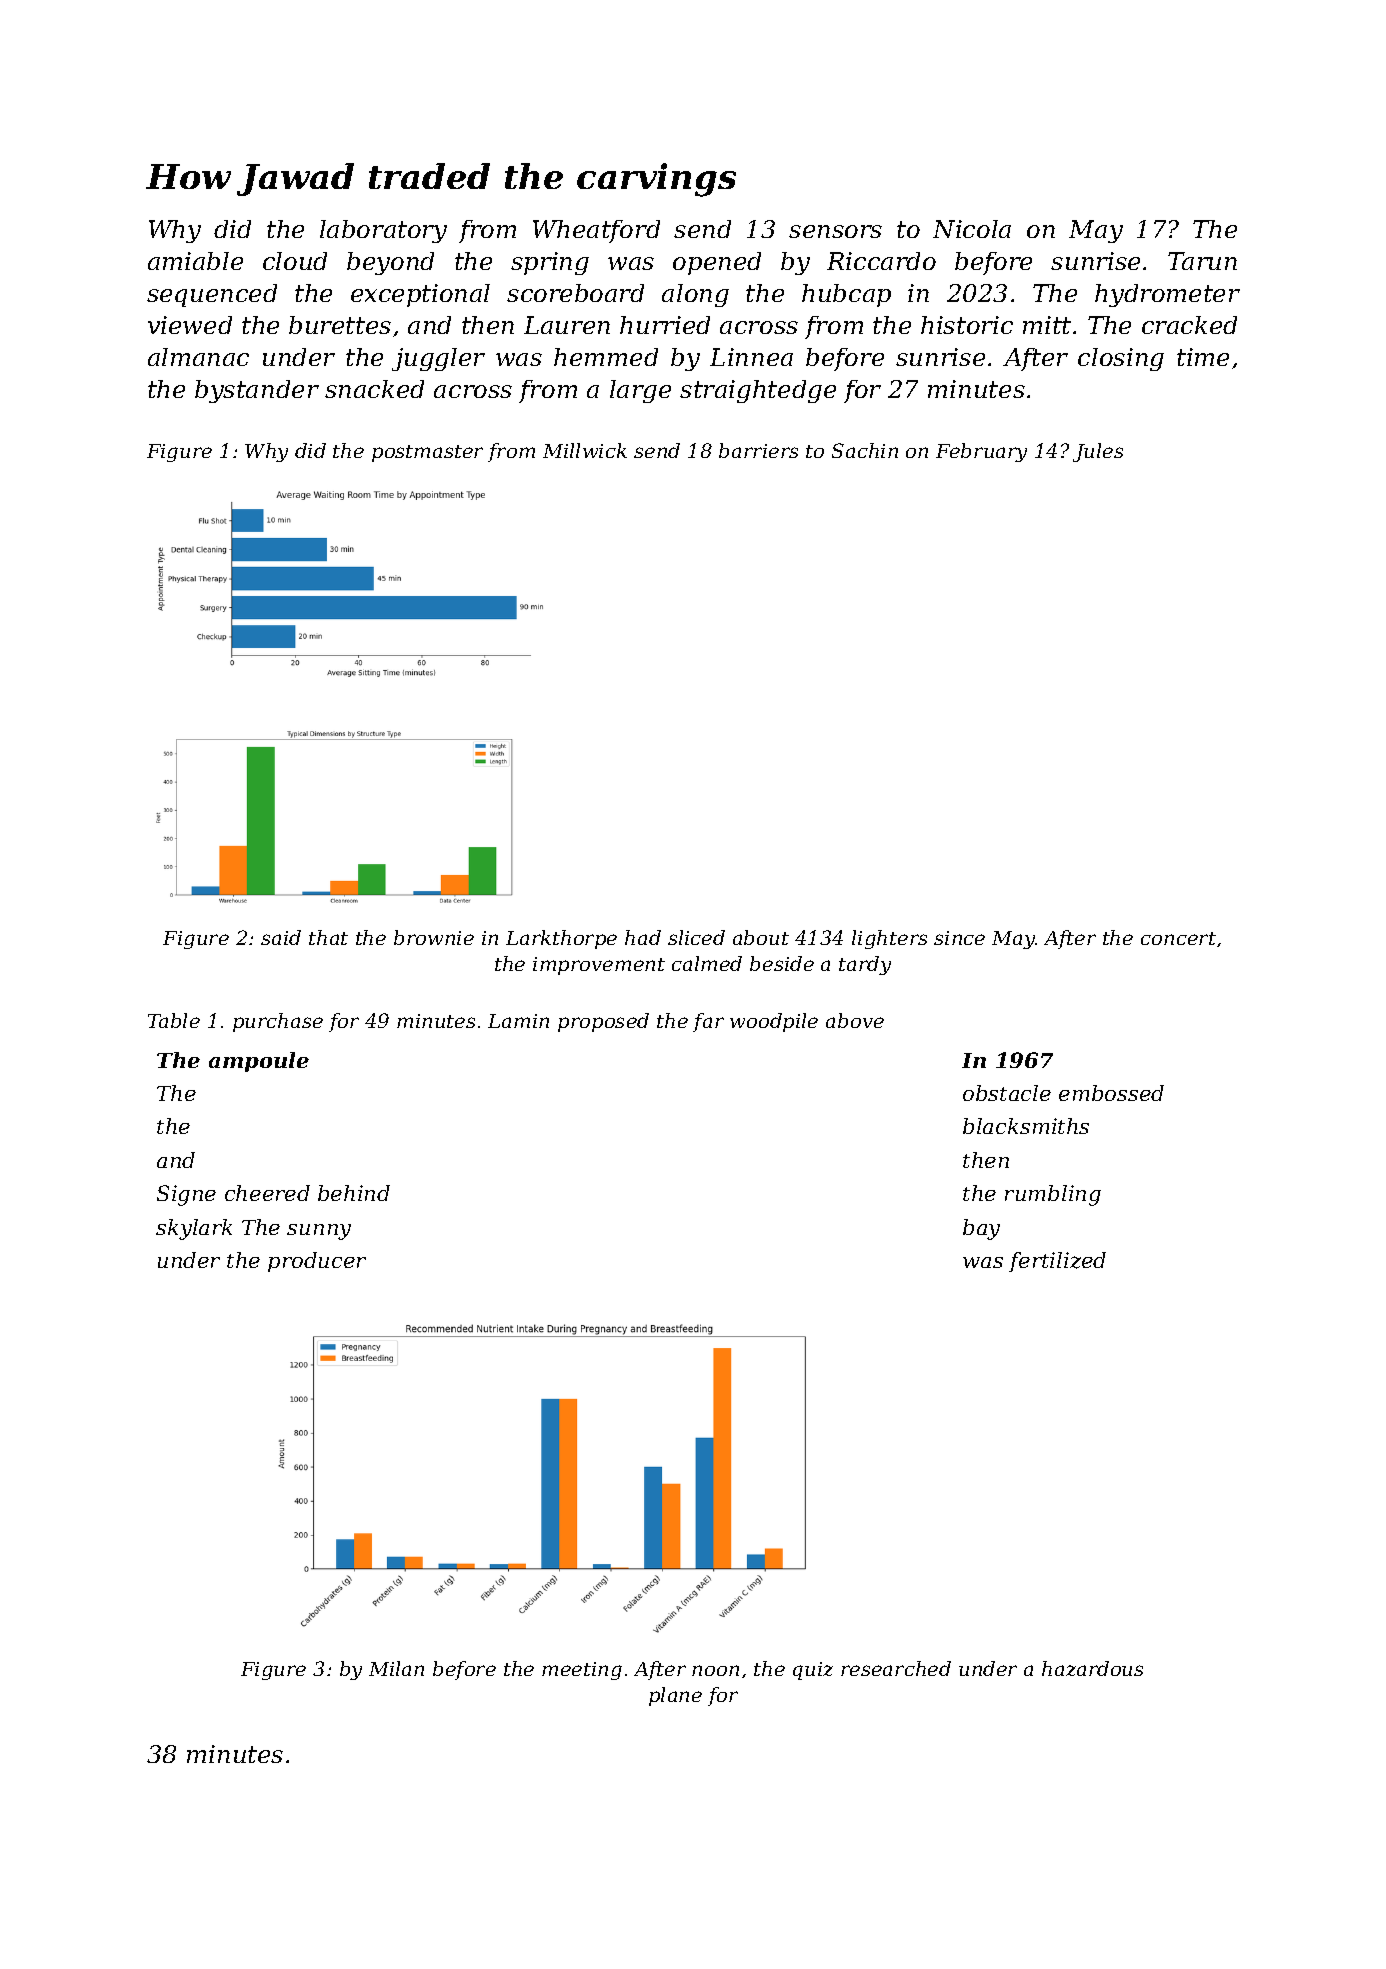 Image resolution: width=1386 pixels, height=1969 pixels. Describe the element at coordinates (281, 937) in the screenshot. I see `said` at that location.
